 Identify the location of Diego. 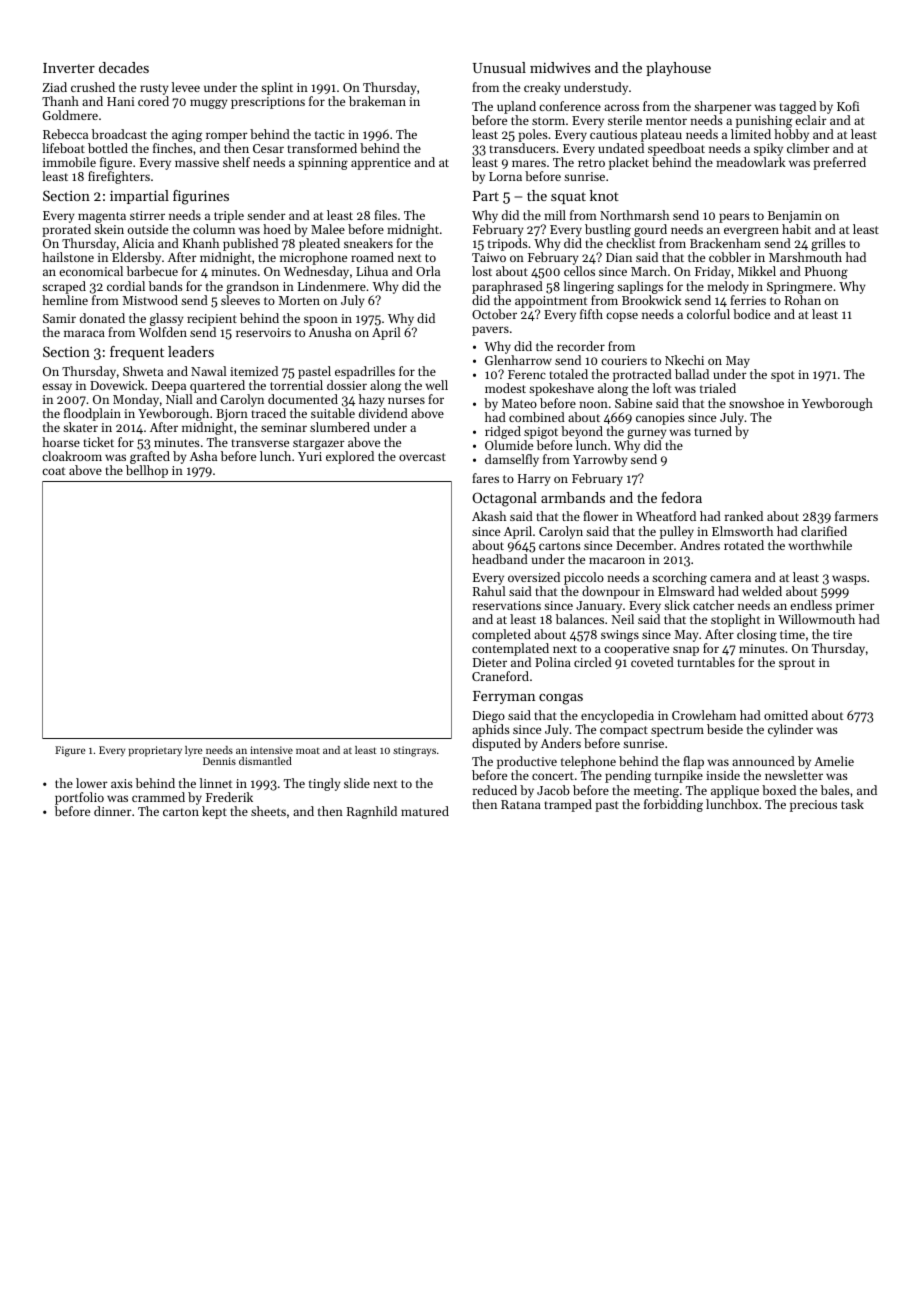
(489, 717).
